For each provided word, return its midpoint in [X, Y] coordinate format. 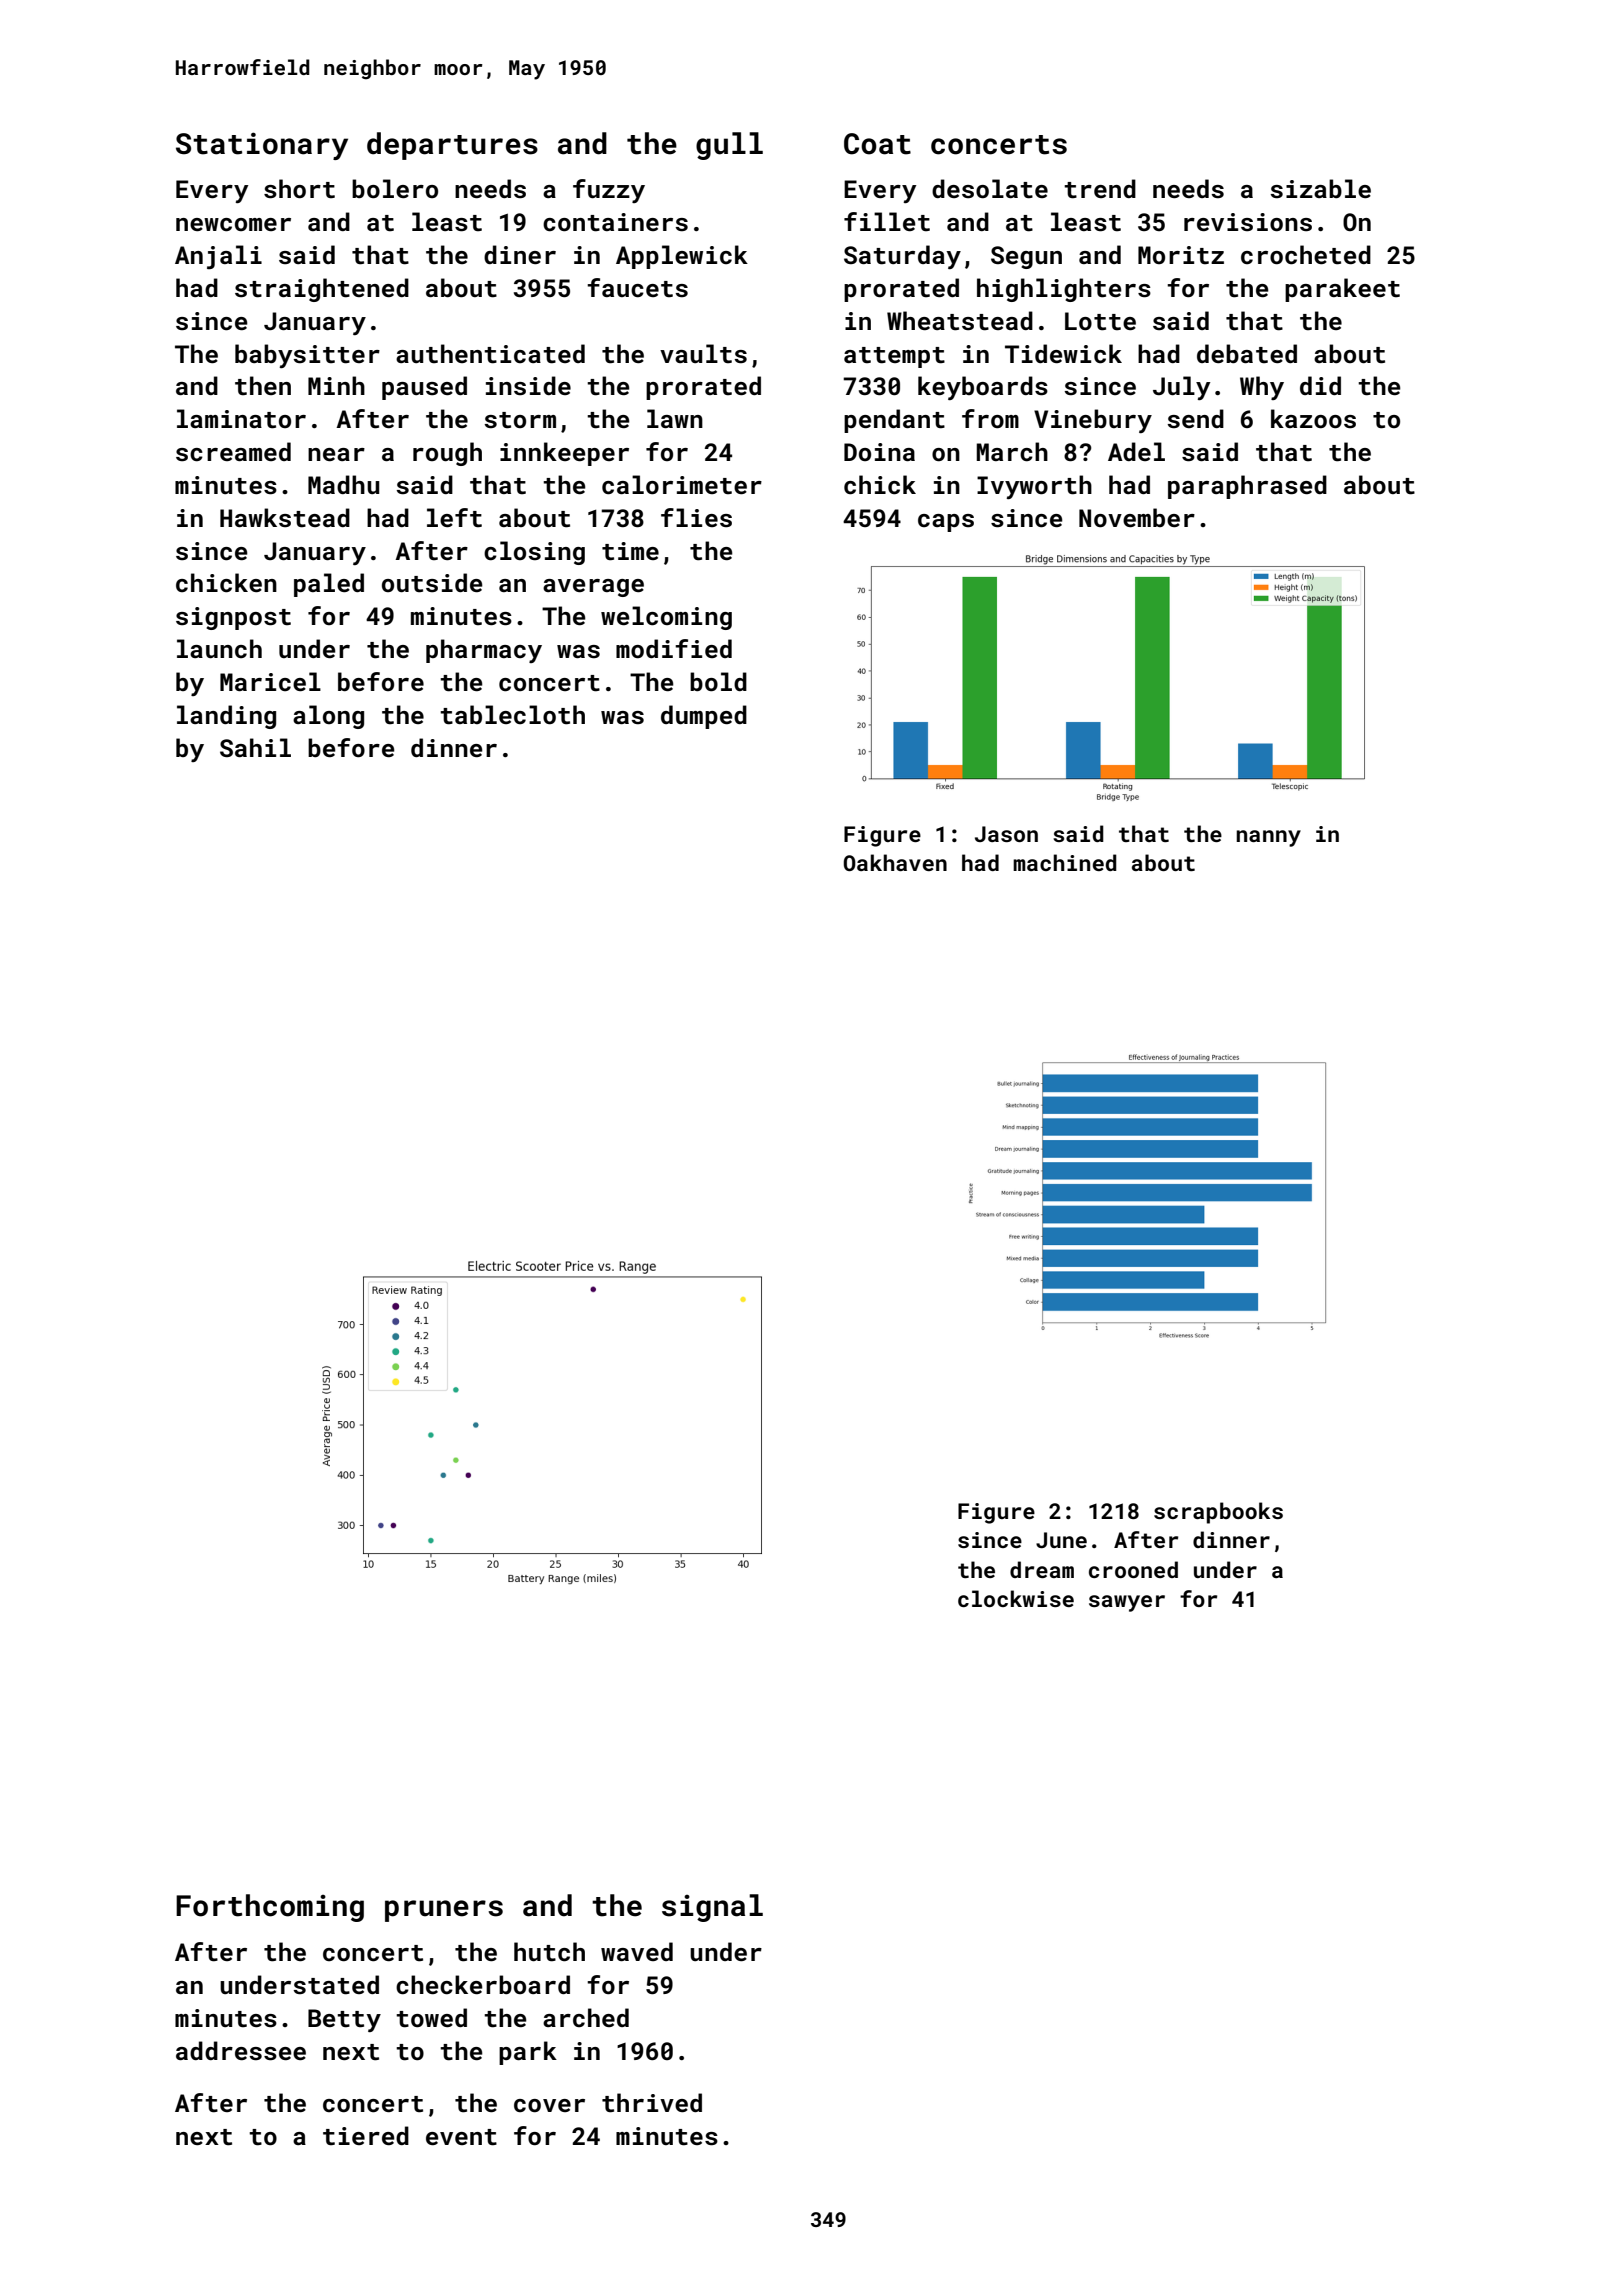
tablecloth [512, 715]
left [454, 518]
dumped [704, 717]
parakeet [1342, 290]
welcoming [666, 618]
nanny [1268, 838]
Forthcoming [270, 1908]
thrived [652, 2103]
